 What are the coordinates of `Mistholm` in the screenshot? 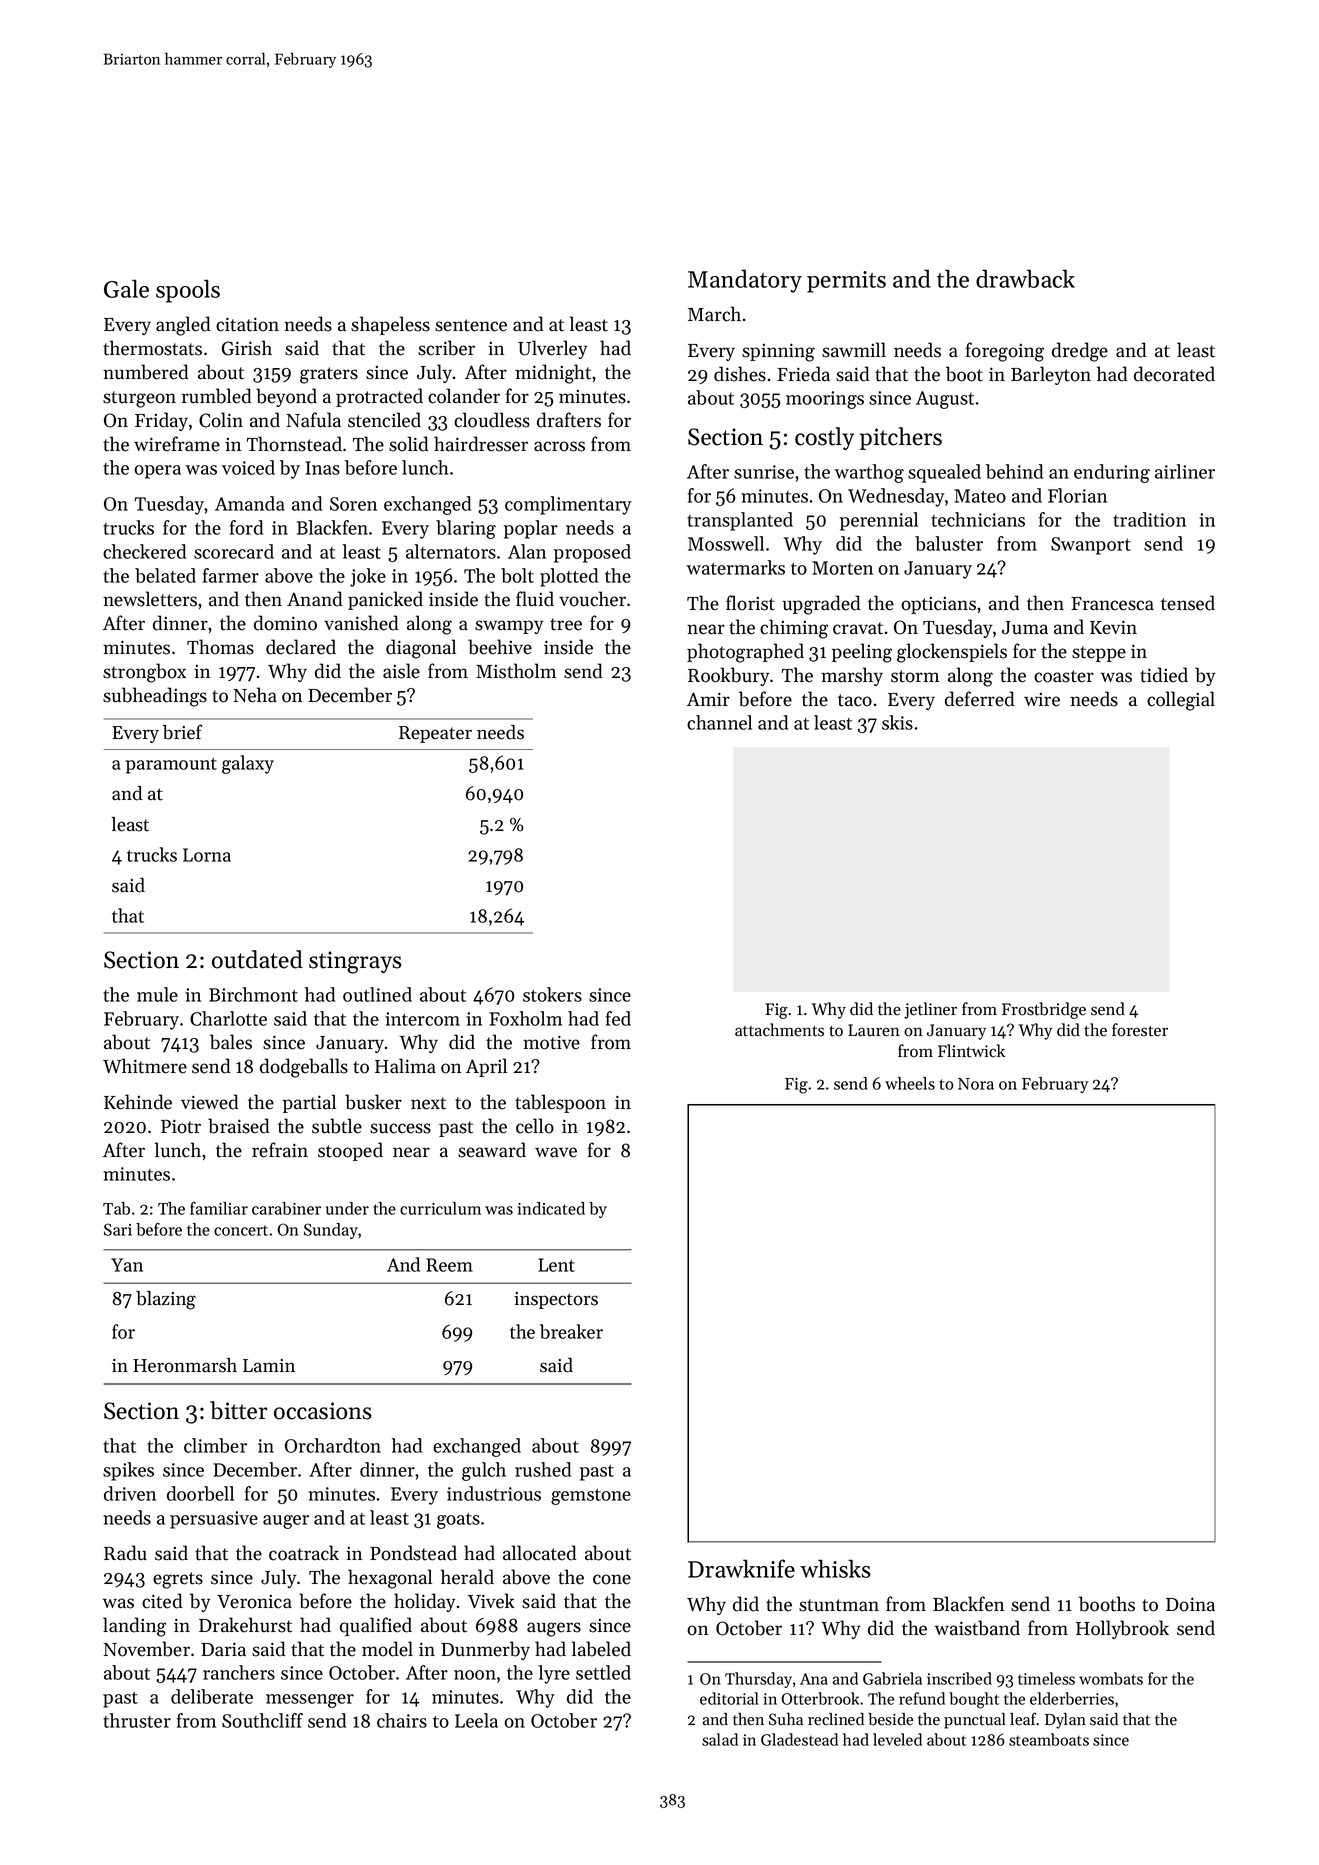 It's located at (516, 671).
